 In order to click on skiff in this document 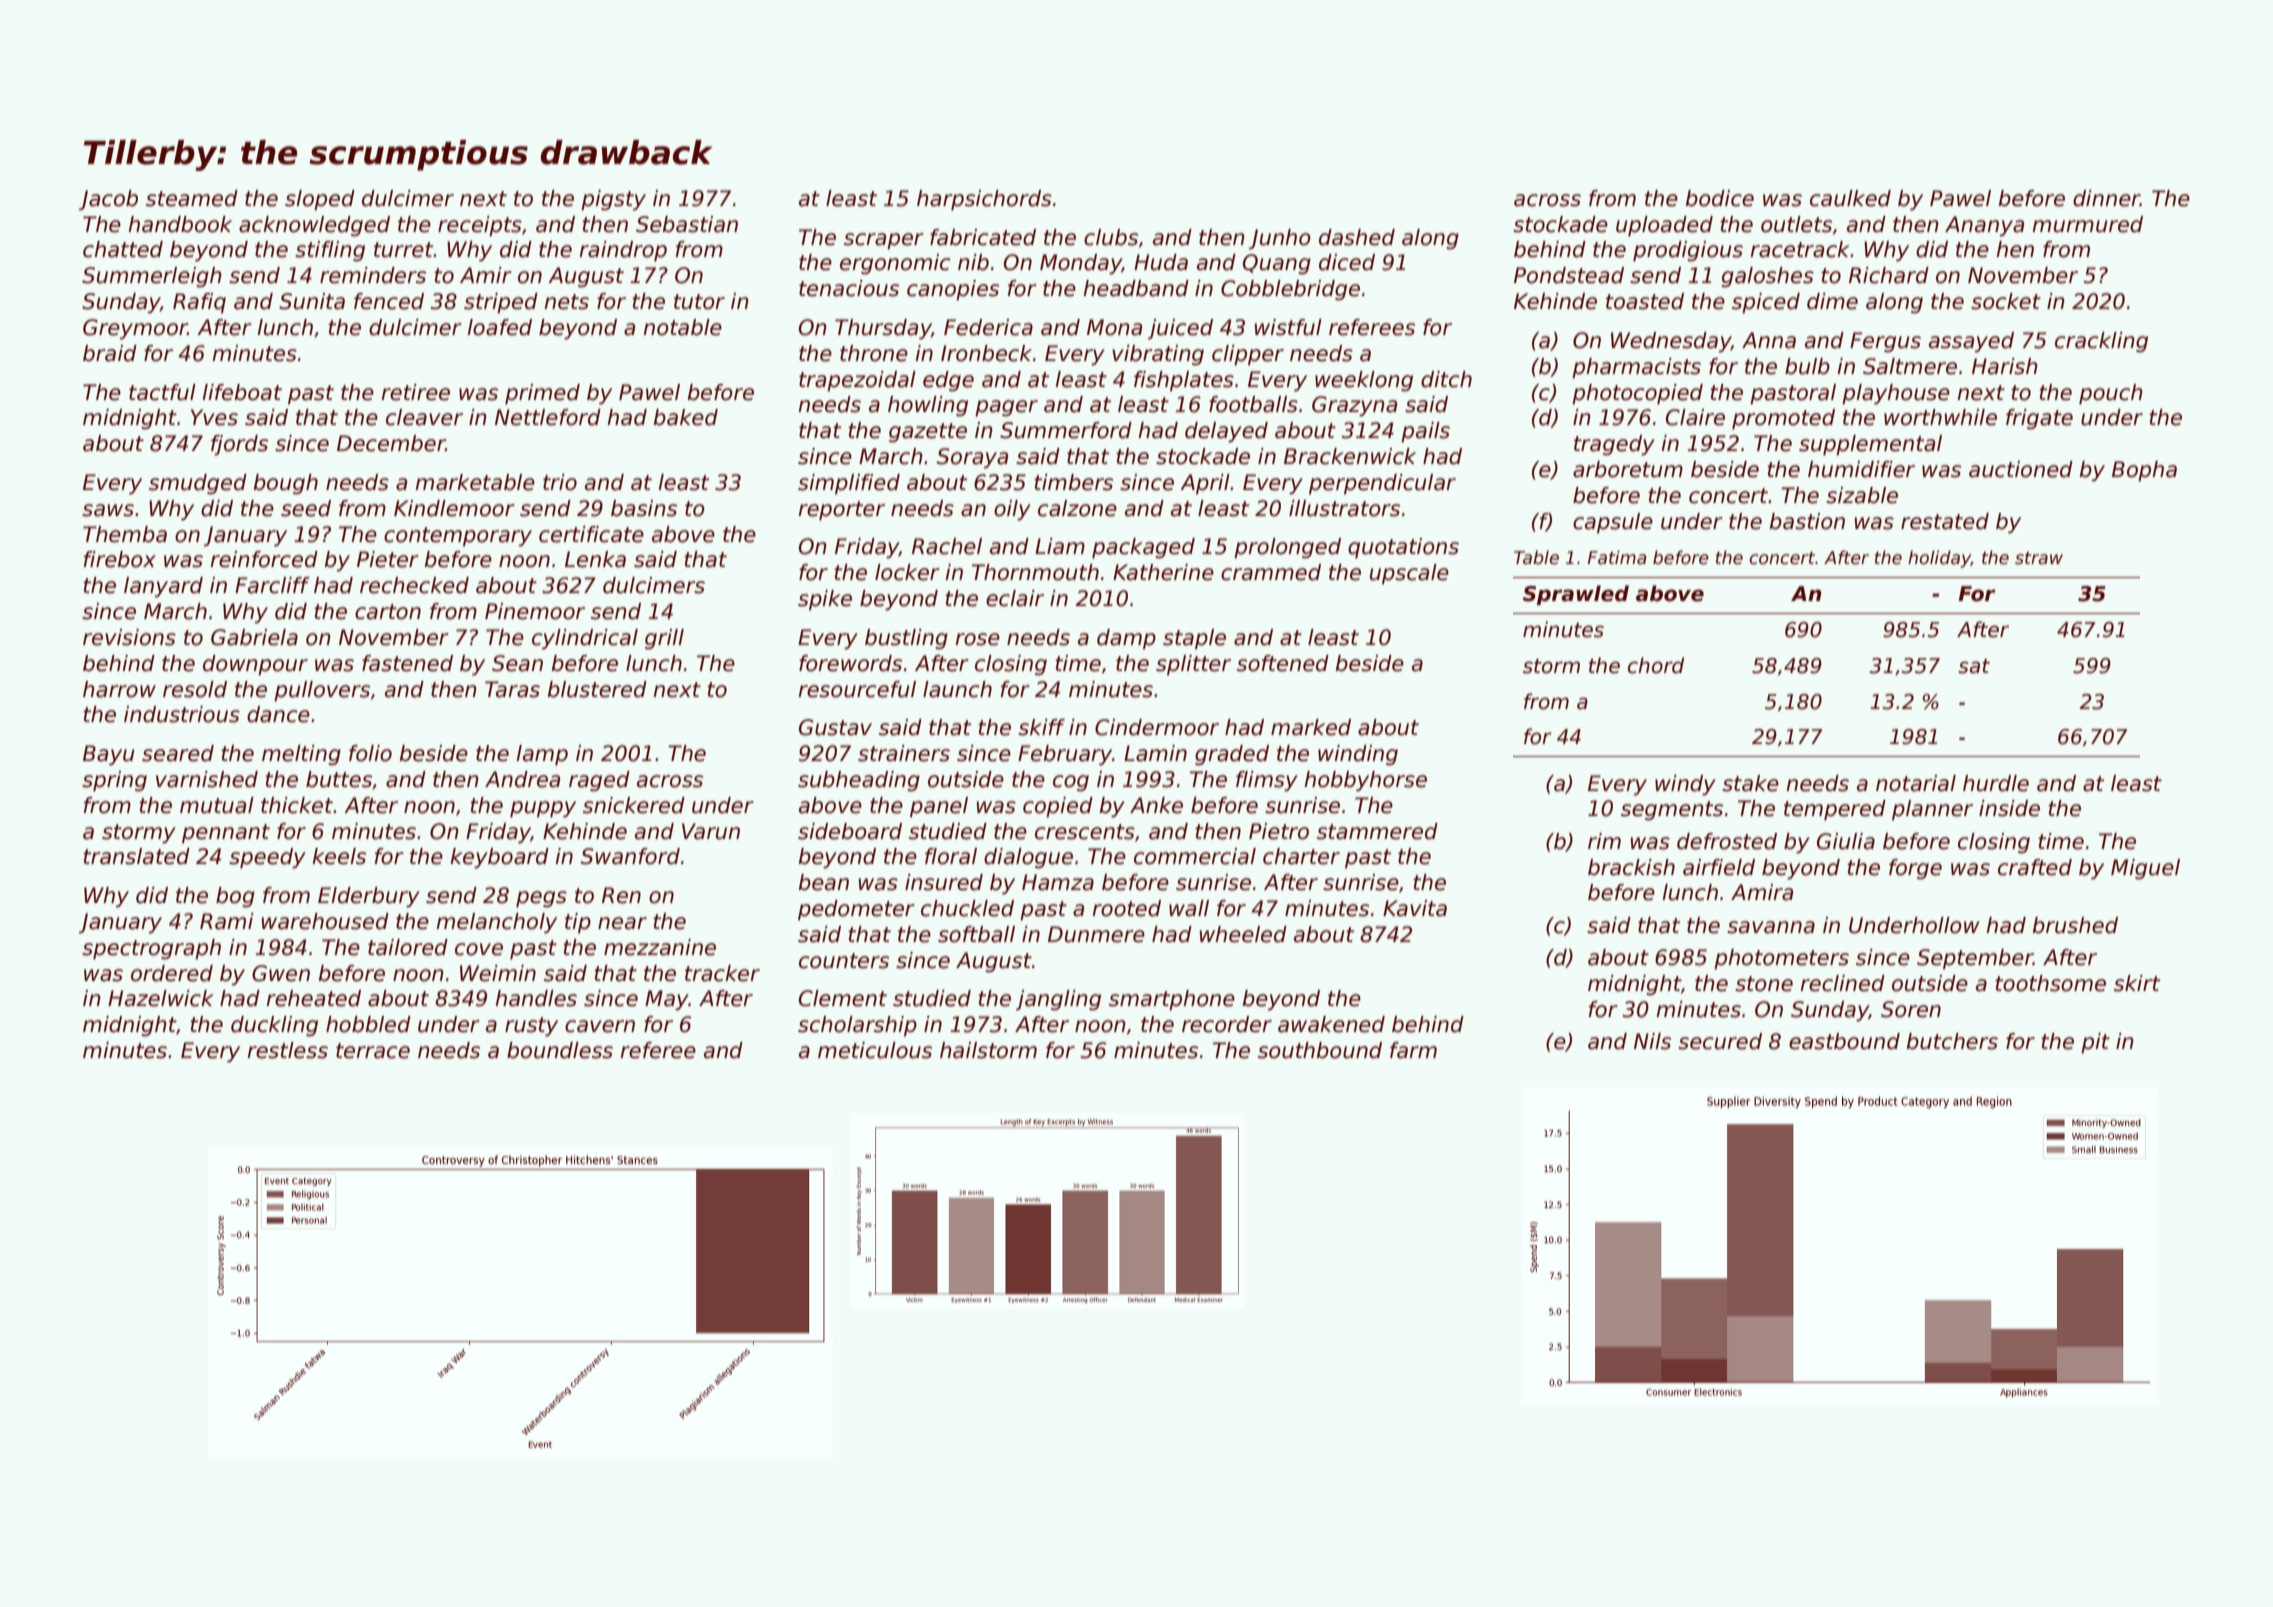, I will do `click(1041, 727)`.
